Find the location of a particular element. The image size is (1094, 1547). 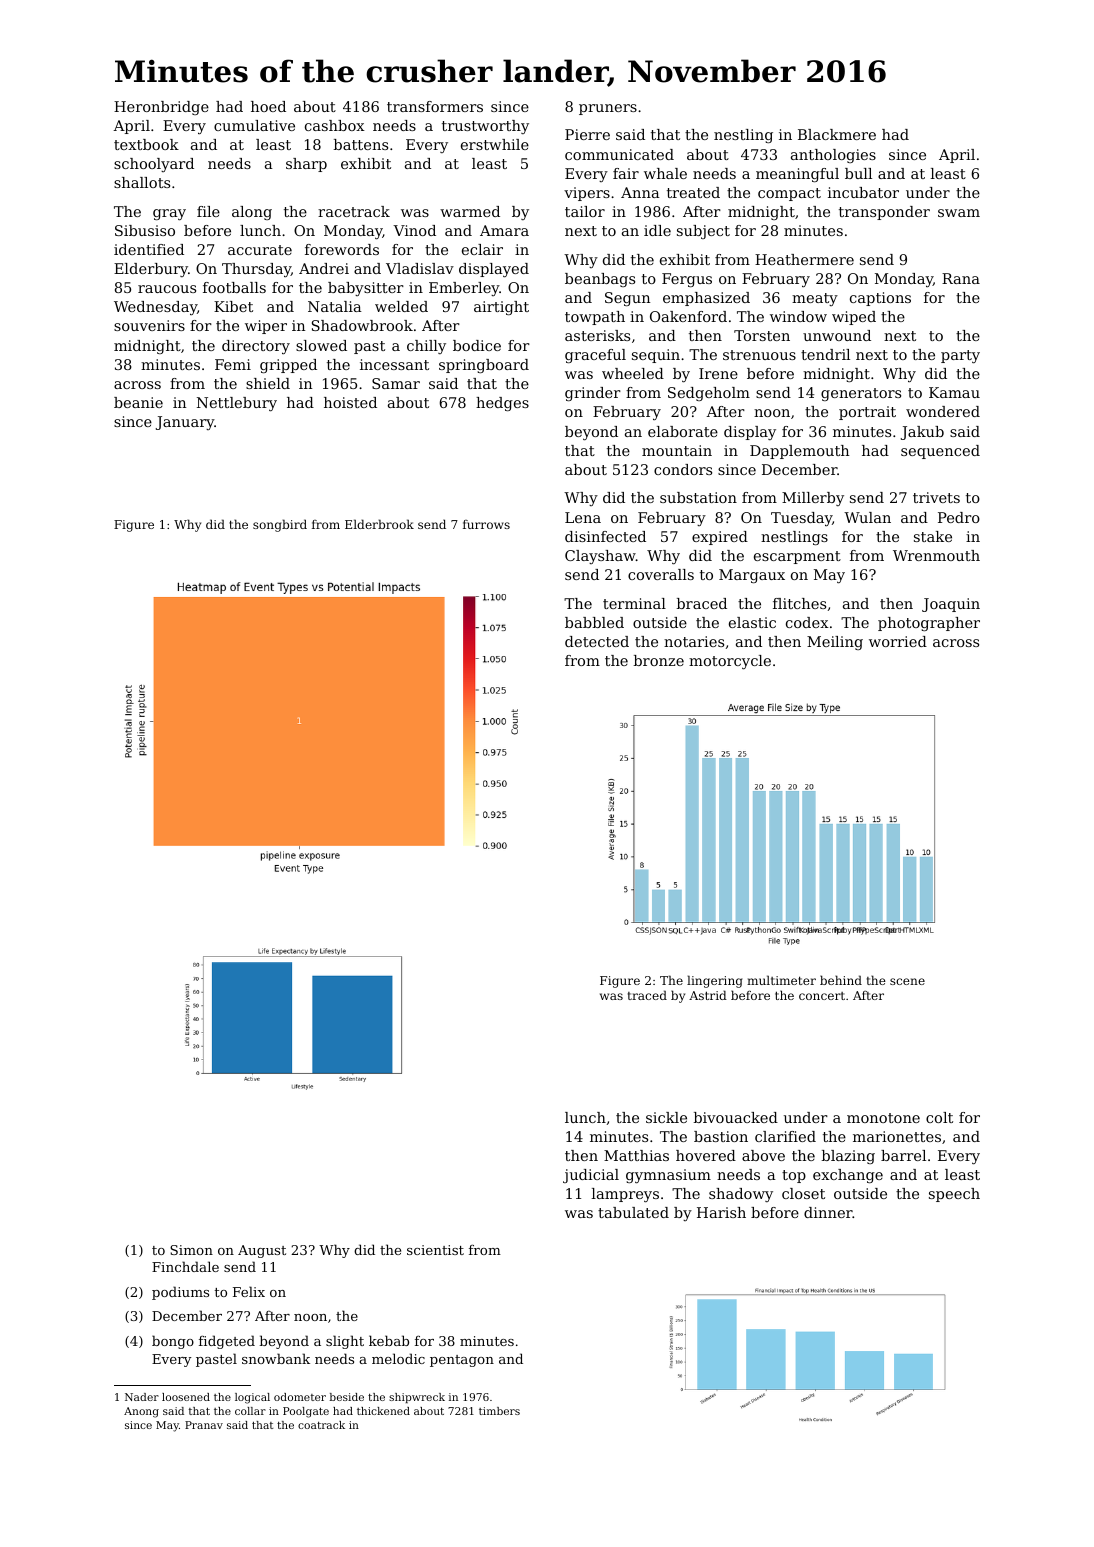

generators is located at coordinates (861, 394).
